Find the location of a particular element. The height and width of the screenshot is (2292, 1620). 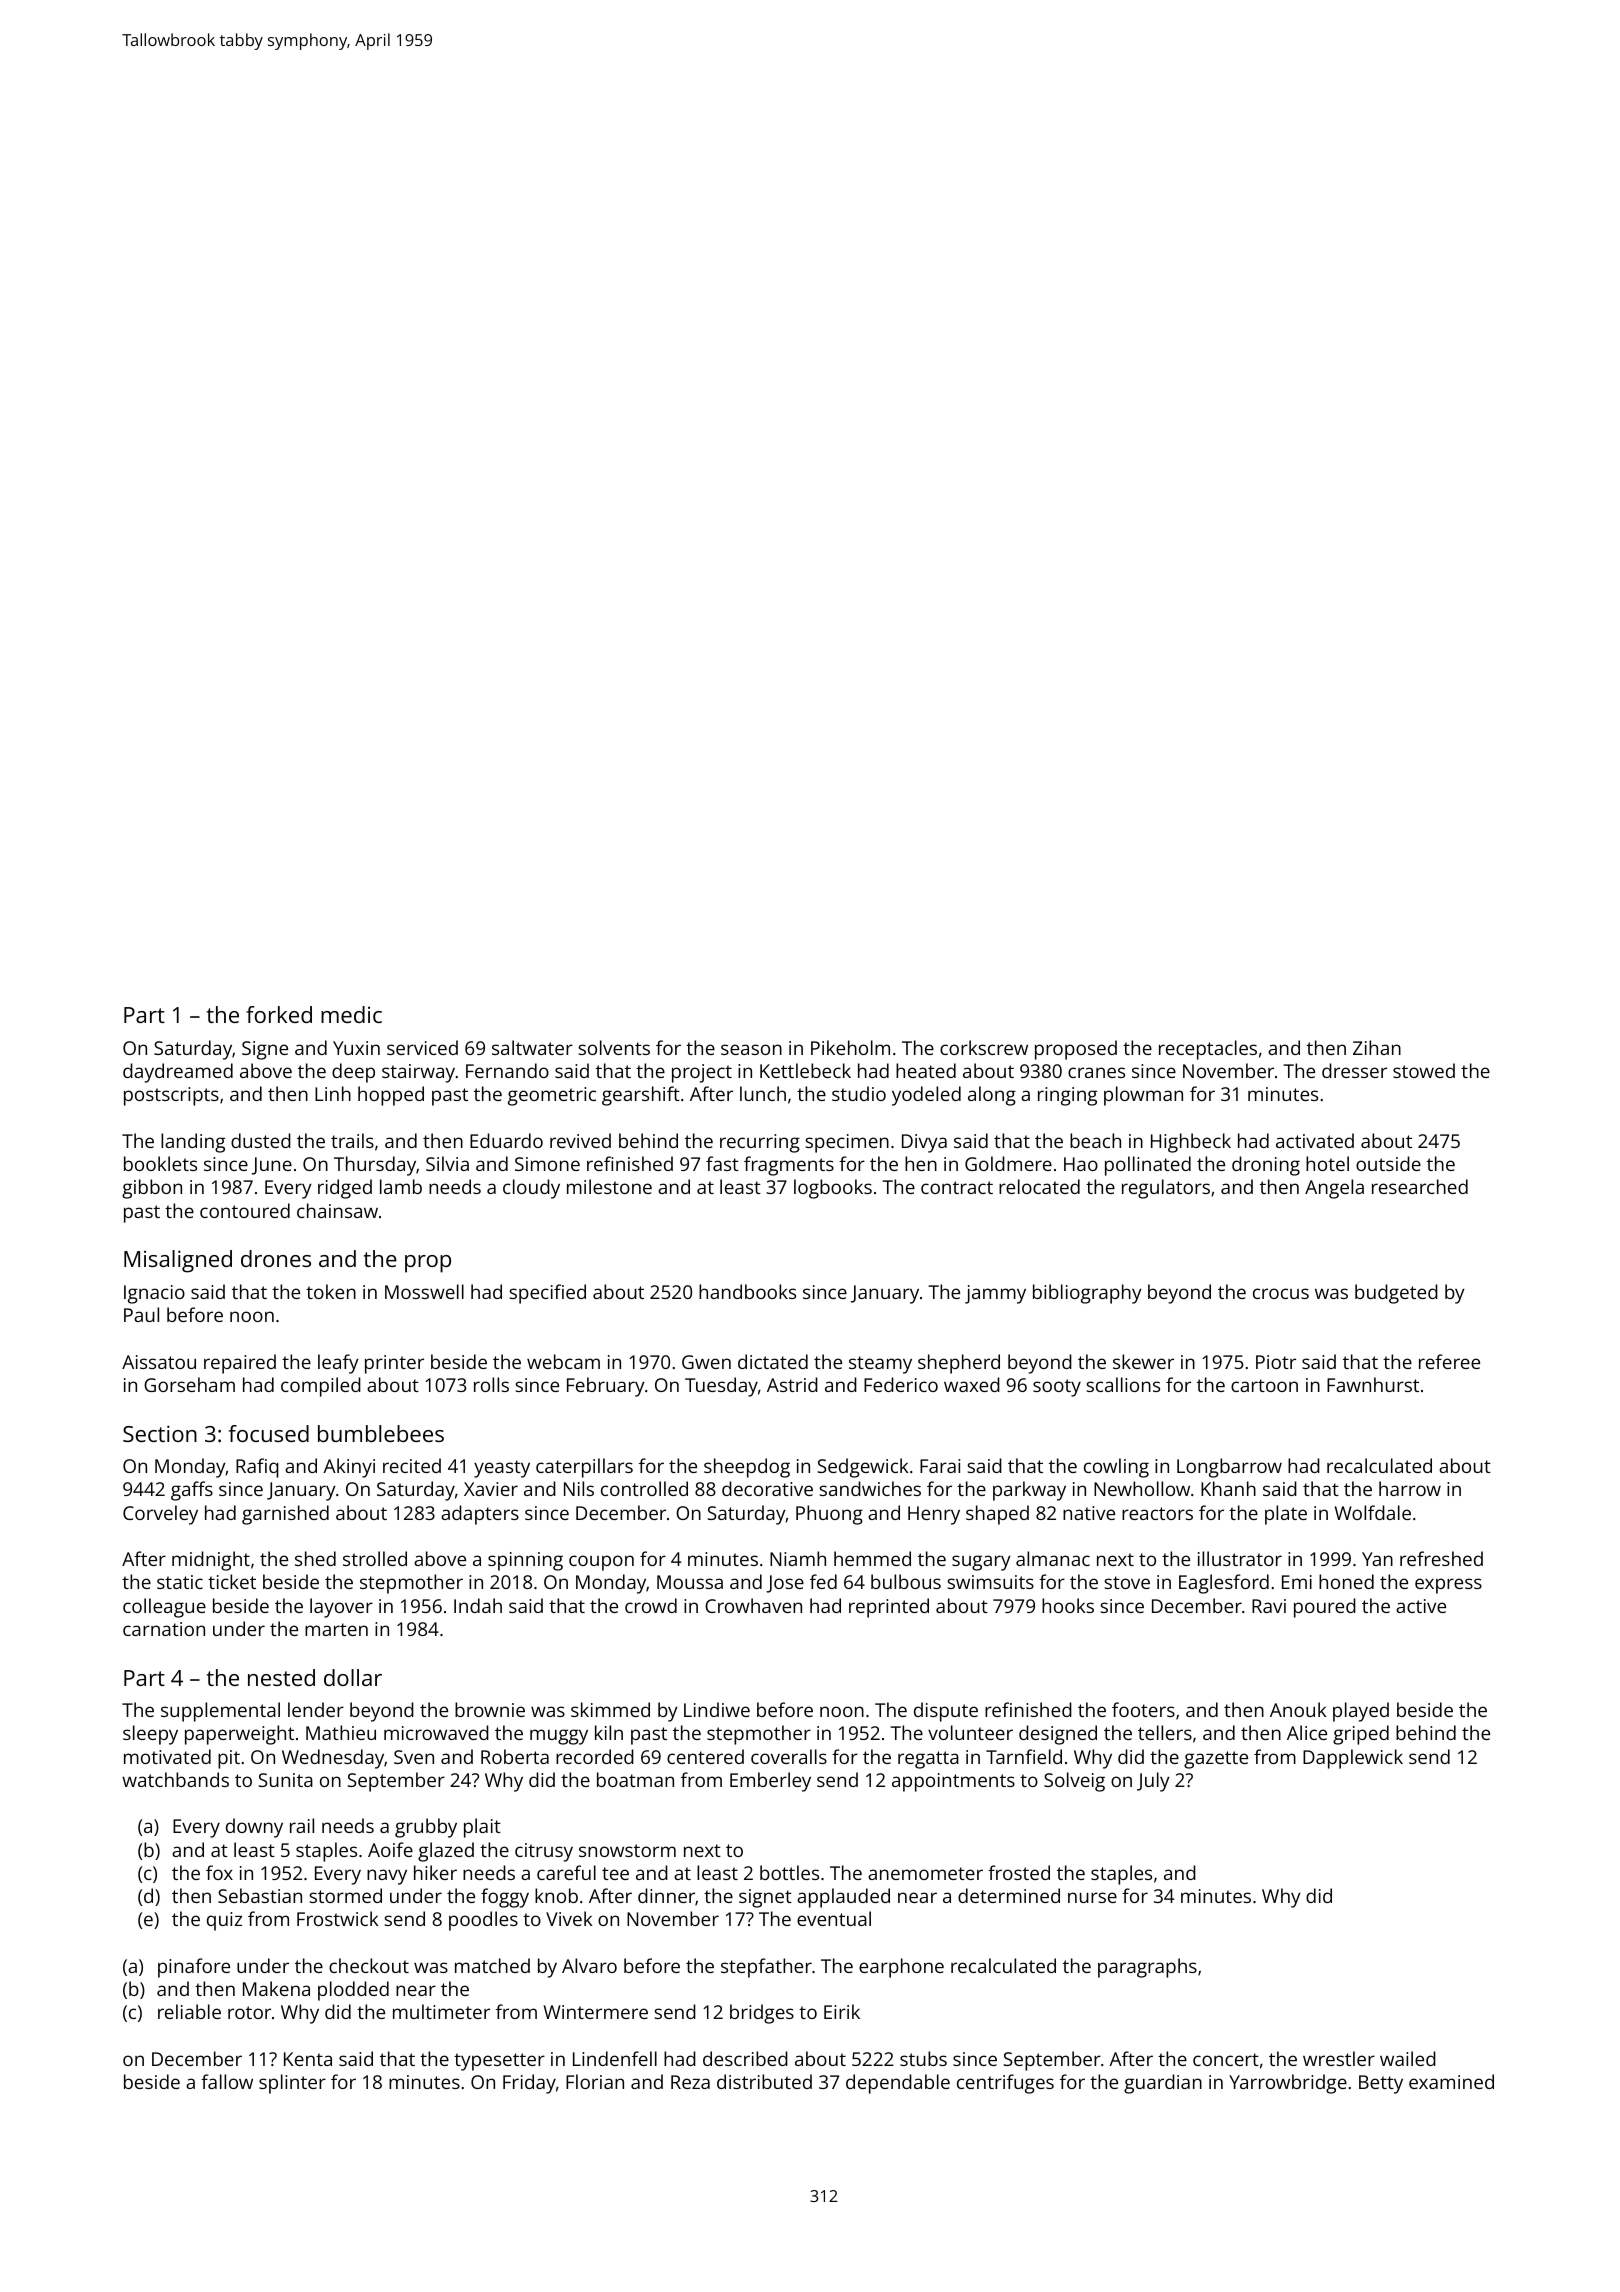

Pikeholm is located at coordinates (850, 1047).
